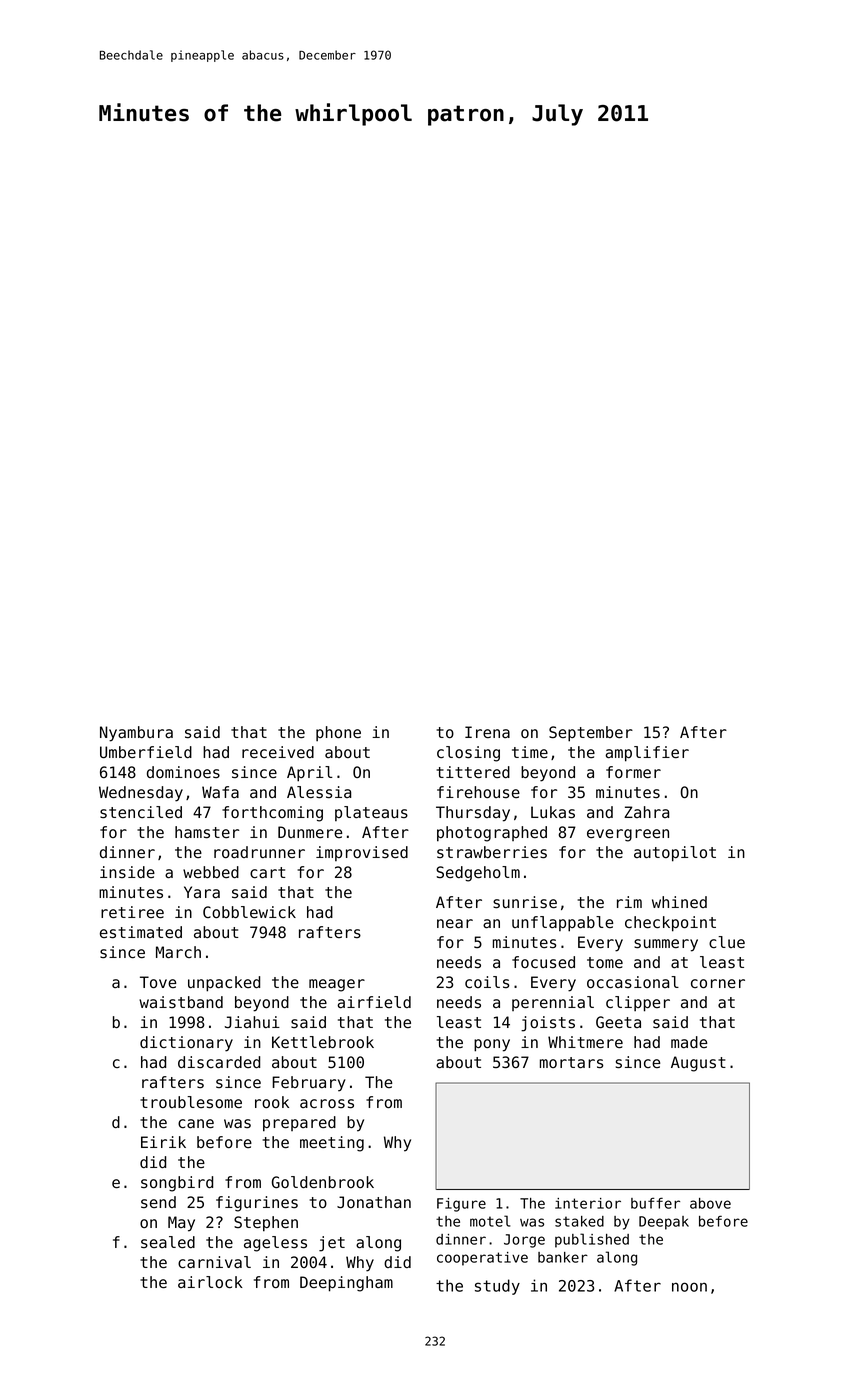 This screenshot has width=849, height=1400. Describe the element at coordinates (210, 1282) in the screenshot. I see `airlock` at that location.
